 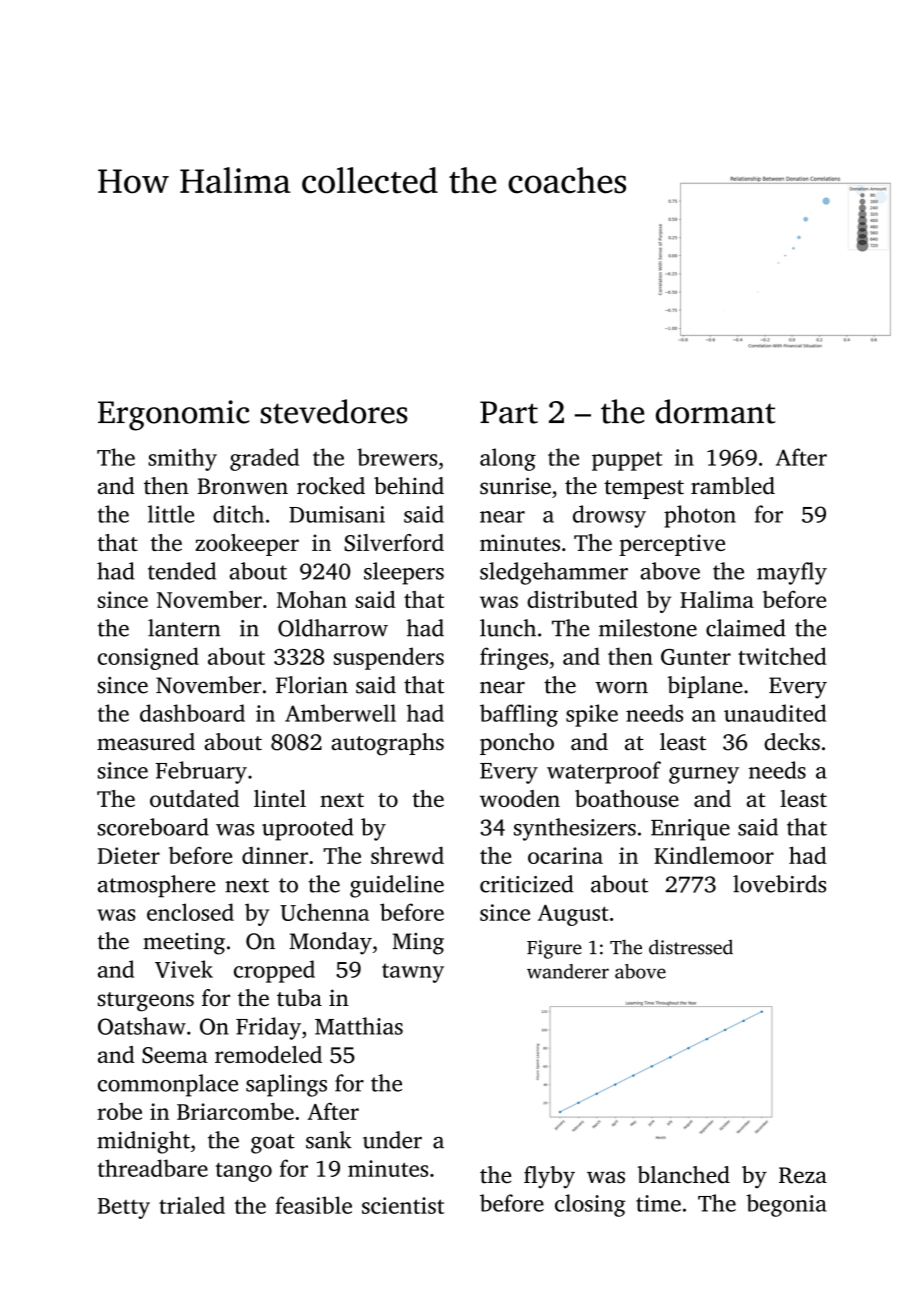 What do you see at coordinates (509, 412) in the screenshot?
I see `Part` at bounding box center [509, 412].
